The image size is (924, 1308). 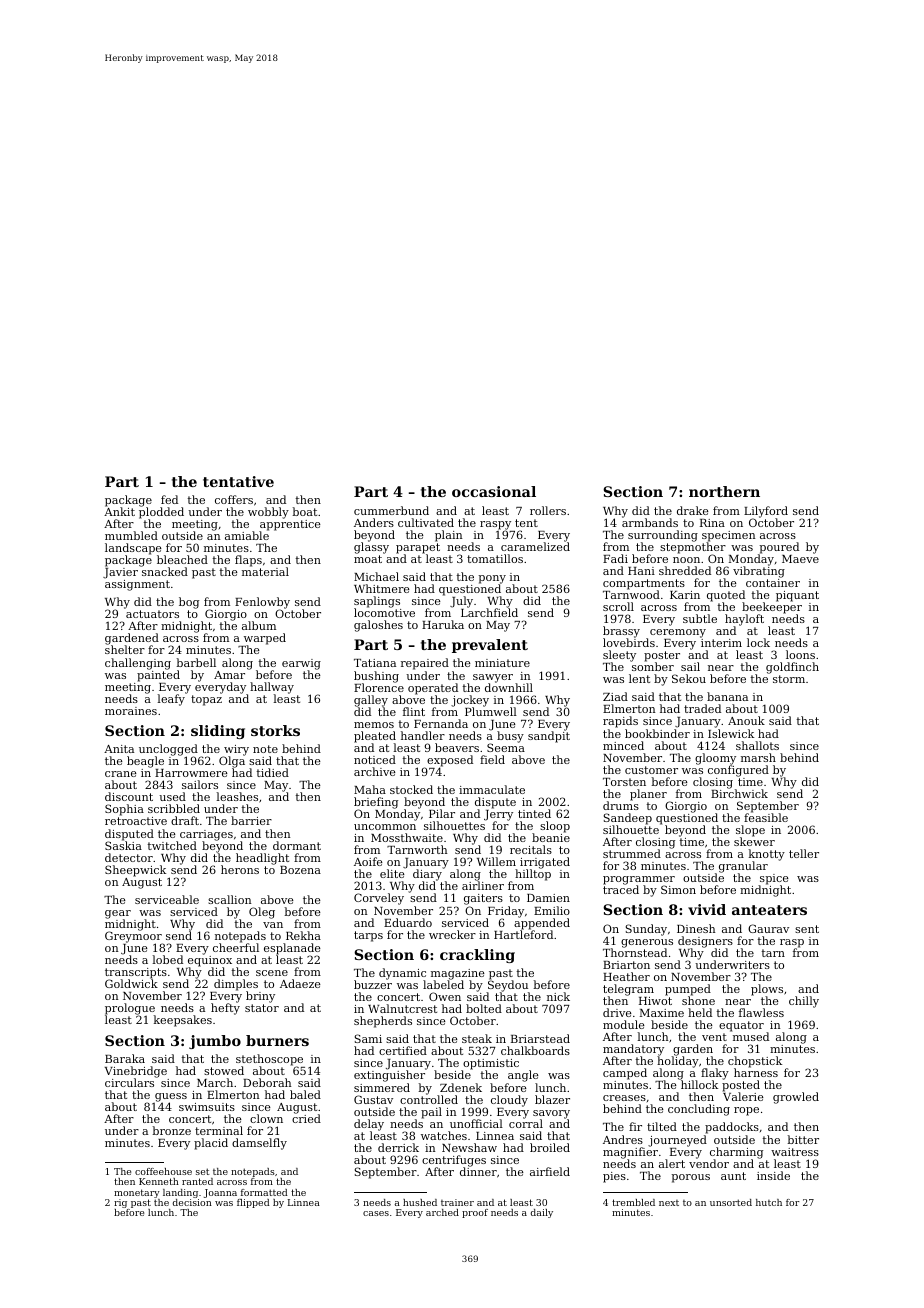 What do you see at coordinates (724, 491) in the page?
I see `northern` at bounding box center [724, 491].
